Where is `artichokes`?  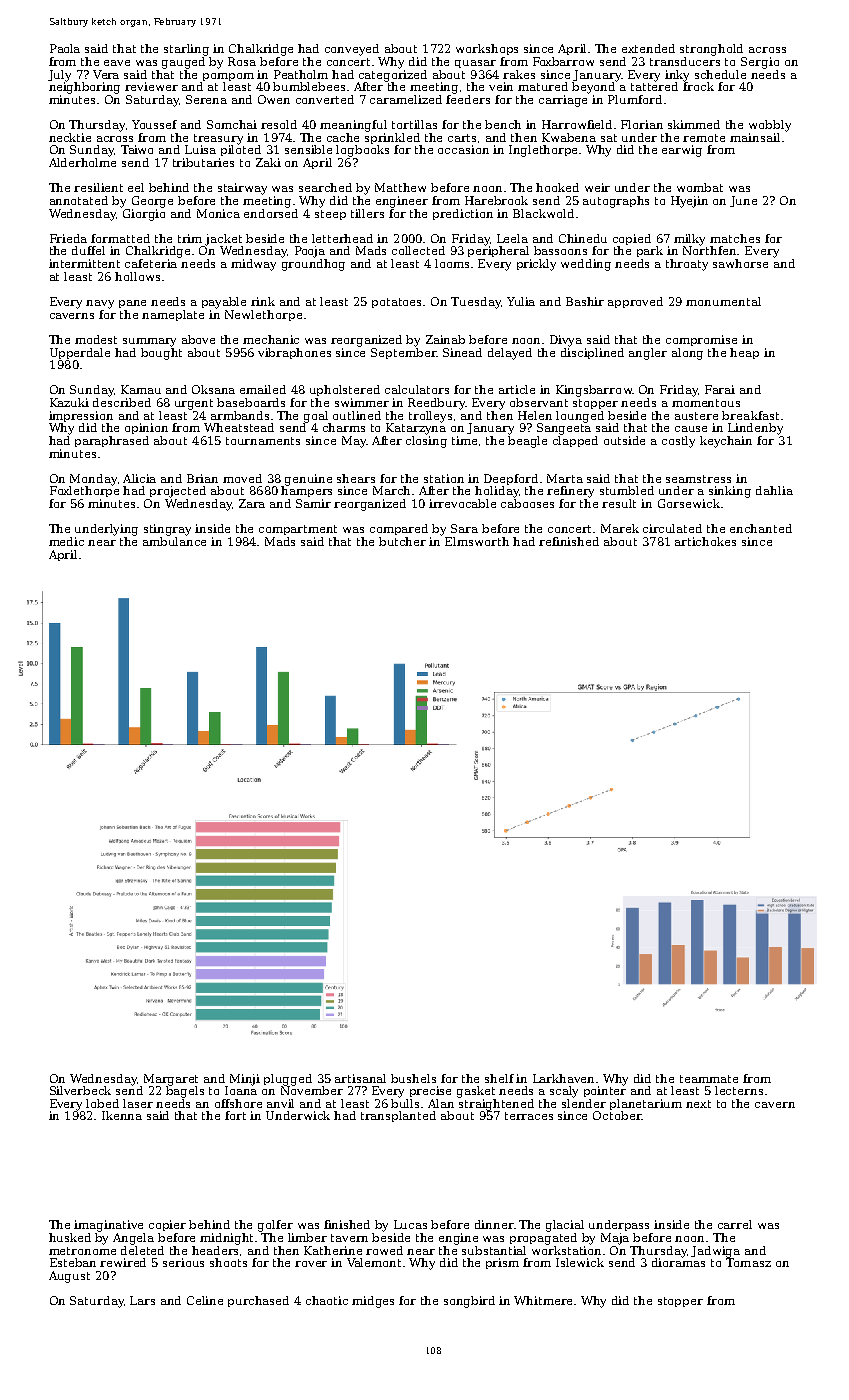 artichokes is located at coordinates (705, 541).
